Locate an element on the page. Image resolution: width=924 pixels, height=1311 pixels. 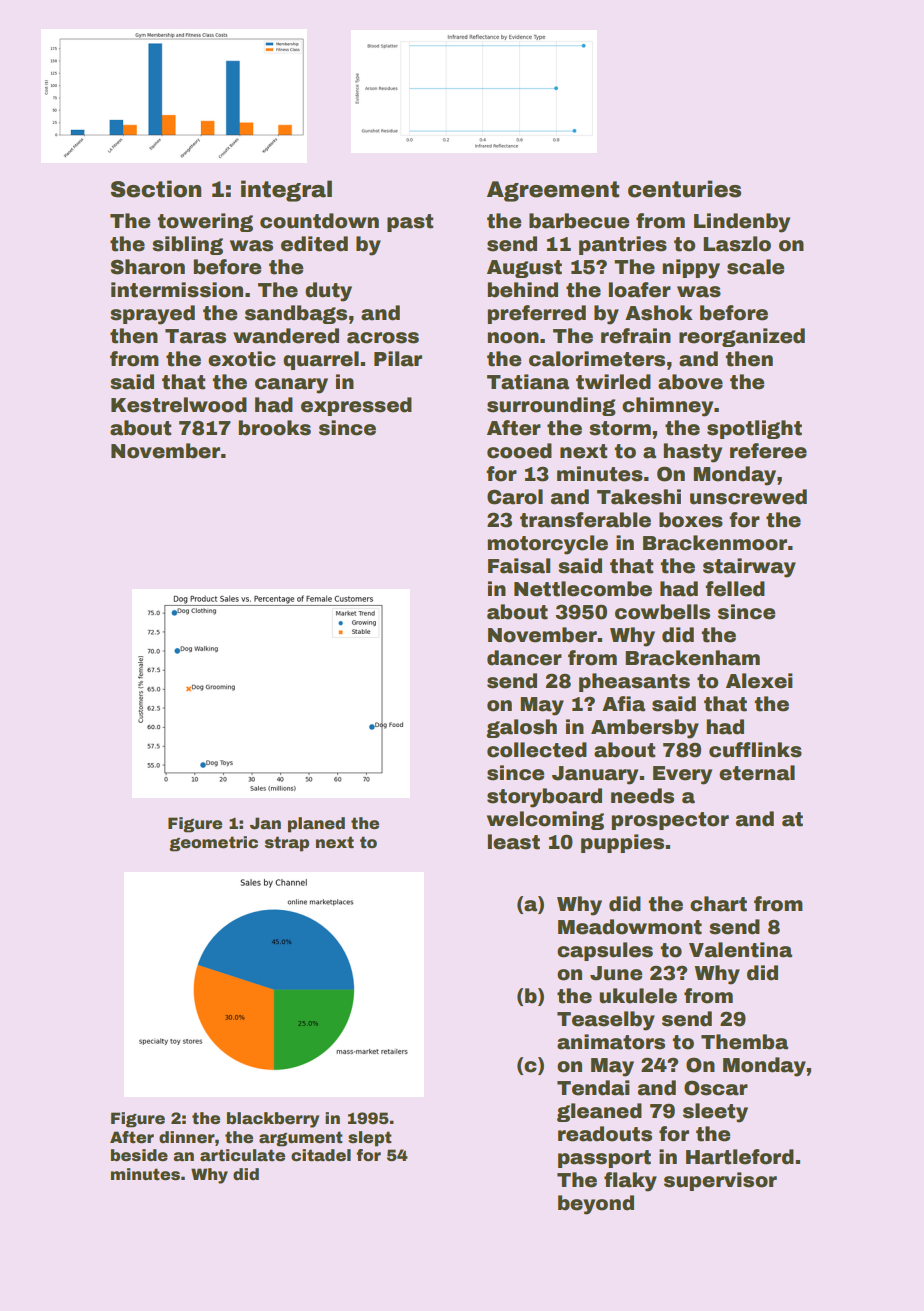
reorganized is located at coordinates (742, 337).
